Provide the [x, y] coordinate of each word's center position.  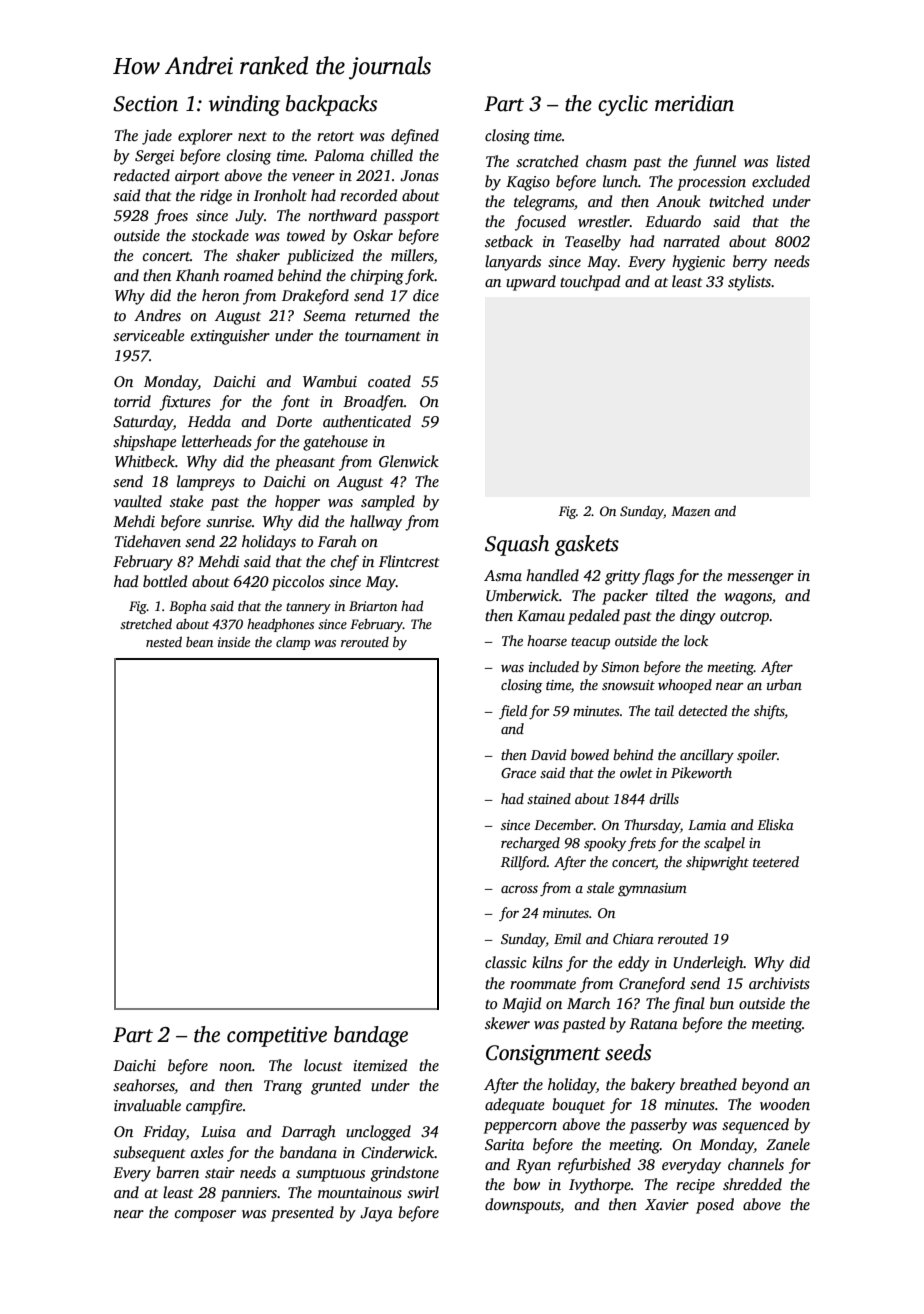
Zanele [788, 1144]
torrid [132, 401]
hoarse [547, 640]
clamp [293, 643]
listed [793, 161]
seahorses [144, 1086]
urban [784, 684]
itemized [380, 1065]
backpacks [331, 105]
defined [415, 137]
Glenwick [409, 461]
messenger [760, 579]
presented [302, 1214]
